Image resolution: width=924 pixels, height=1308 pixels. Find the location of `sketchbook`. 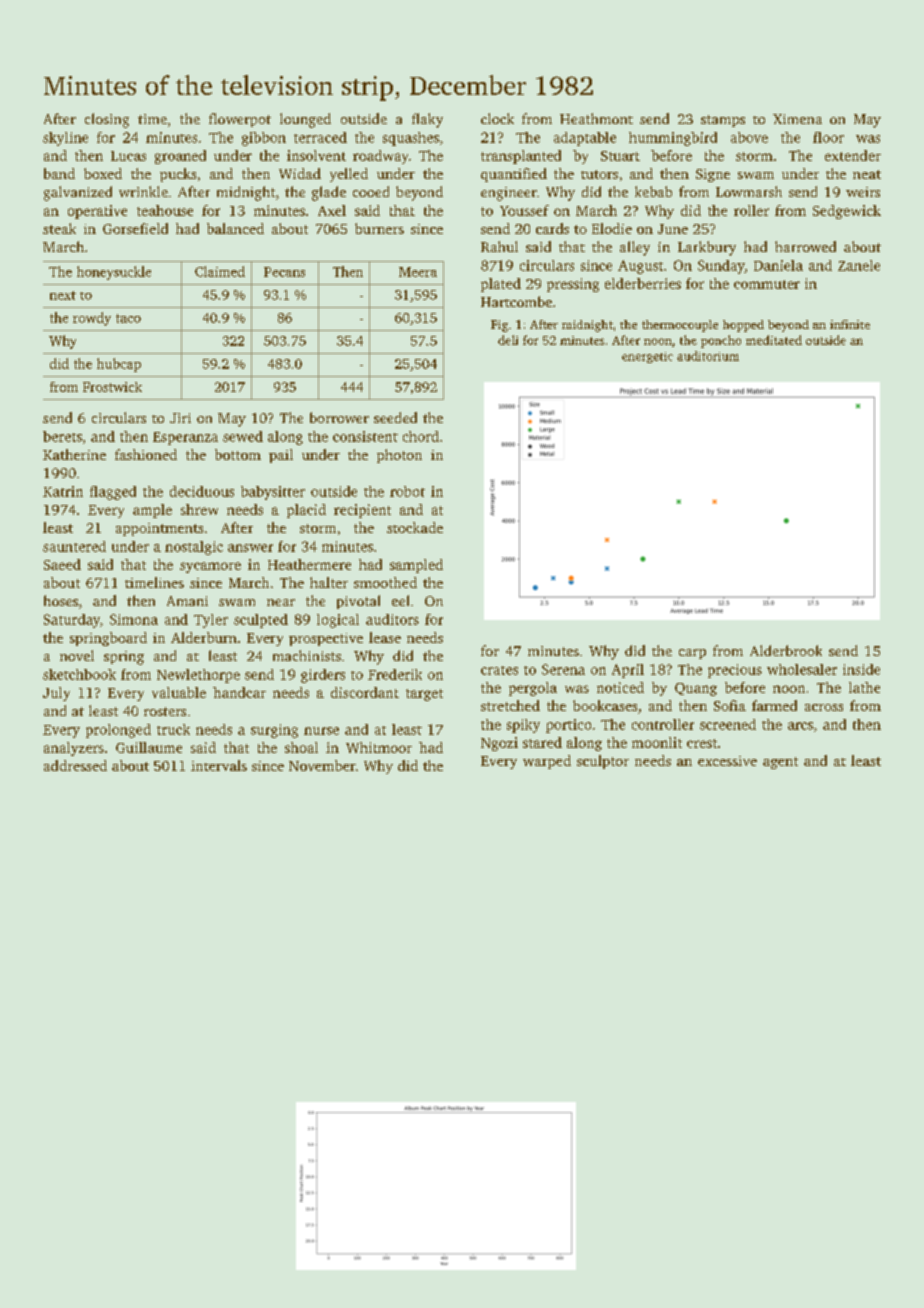

sketchbook is located at coordinates (79, 674).
